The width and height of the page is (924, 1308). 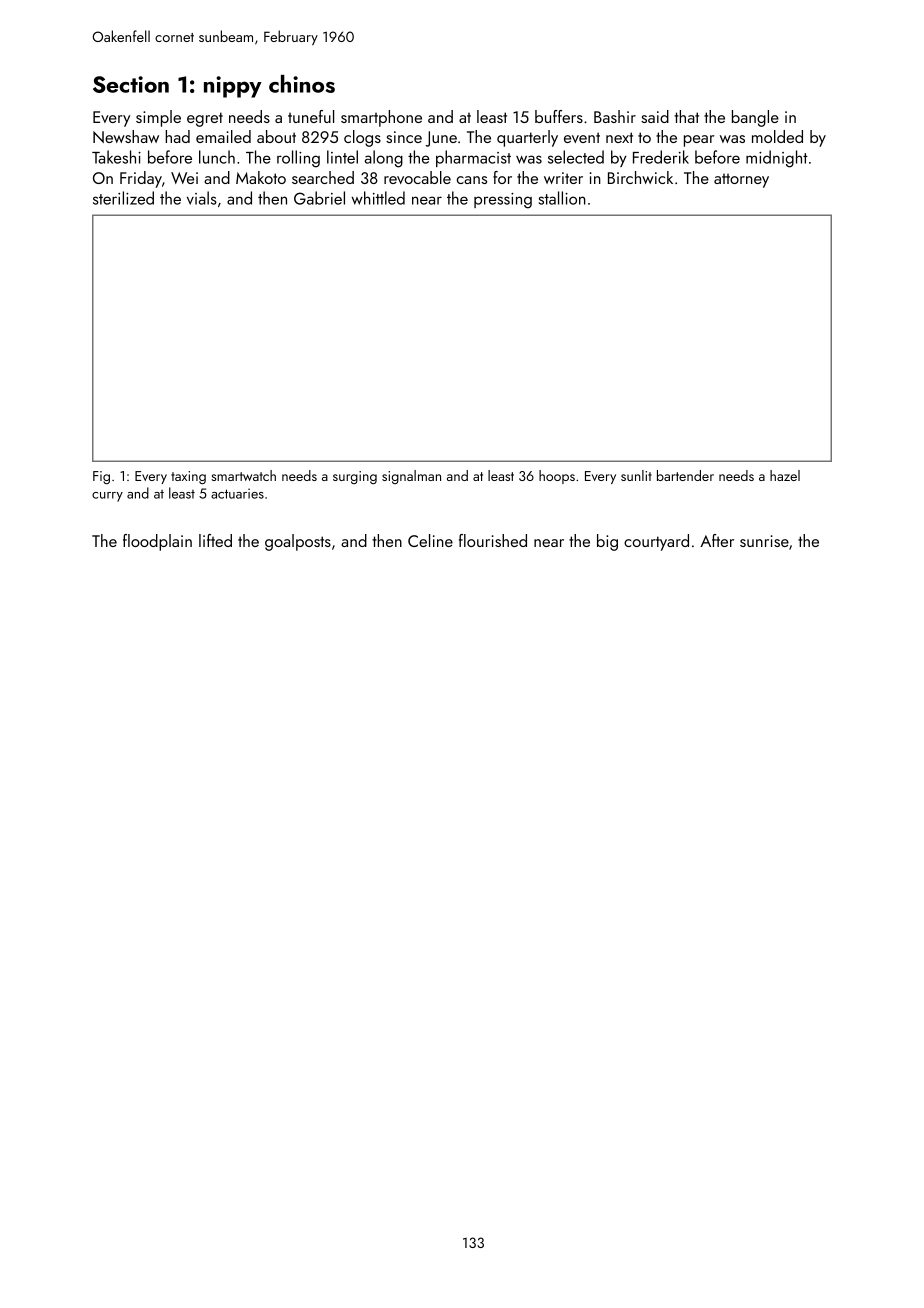 What do you see at coordinates (302, 84) in the page?
I see `chinos` at bounding box center [302, 84].
